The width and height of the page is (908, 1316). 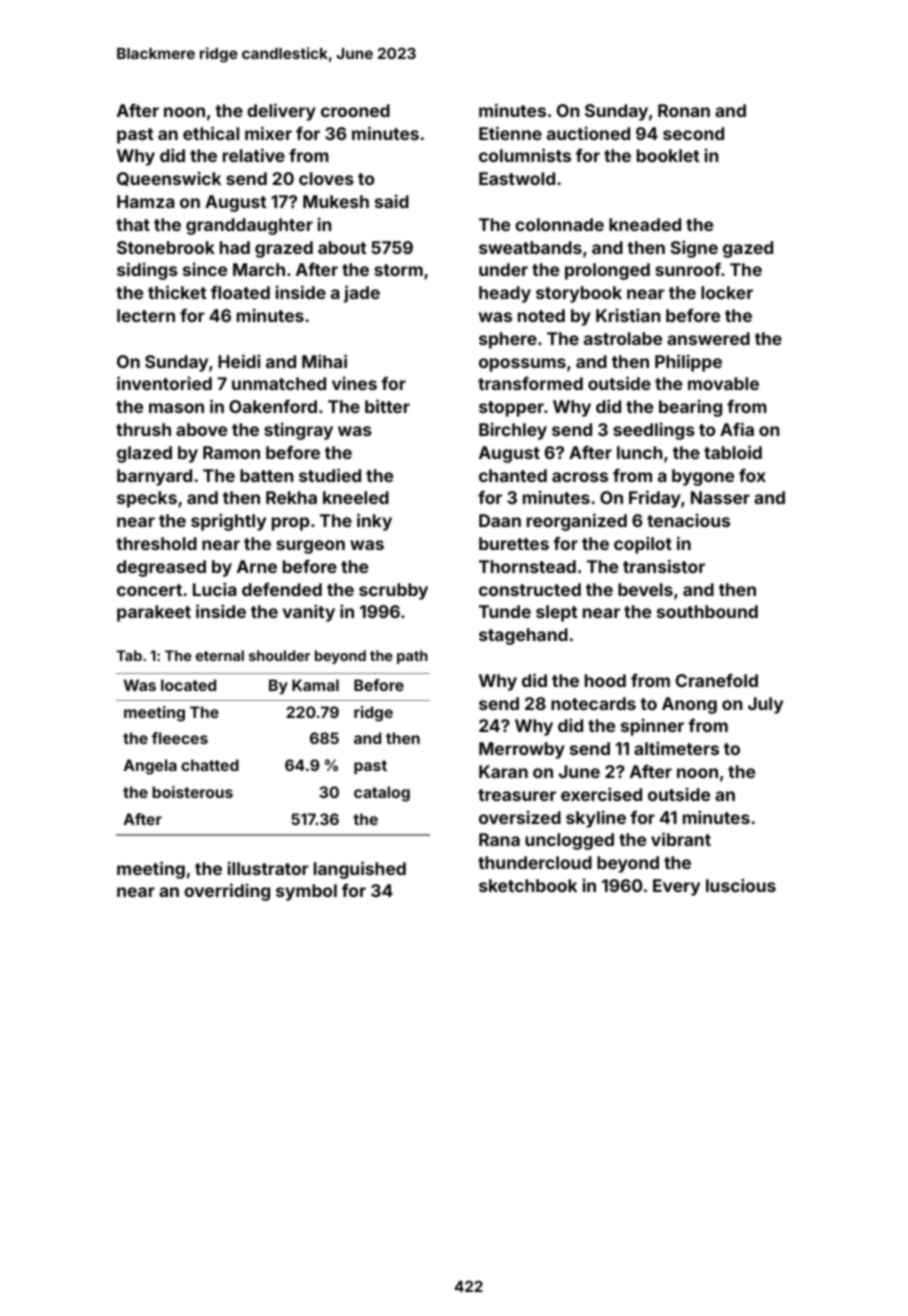 I want to click on ethical, so click(x=211, y=133).
